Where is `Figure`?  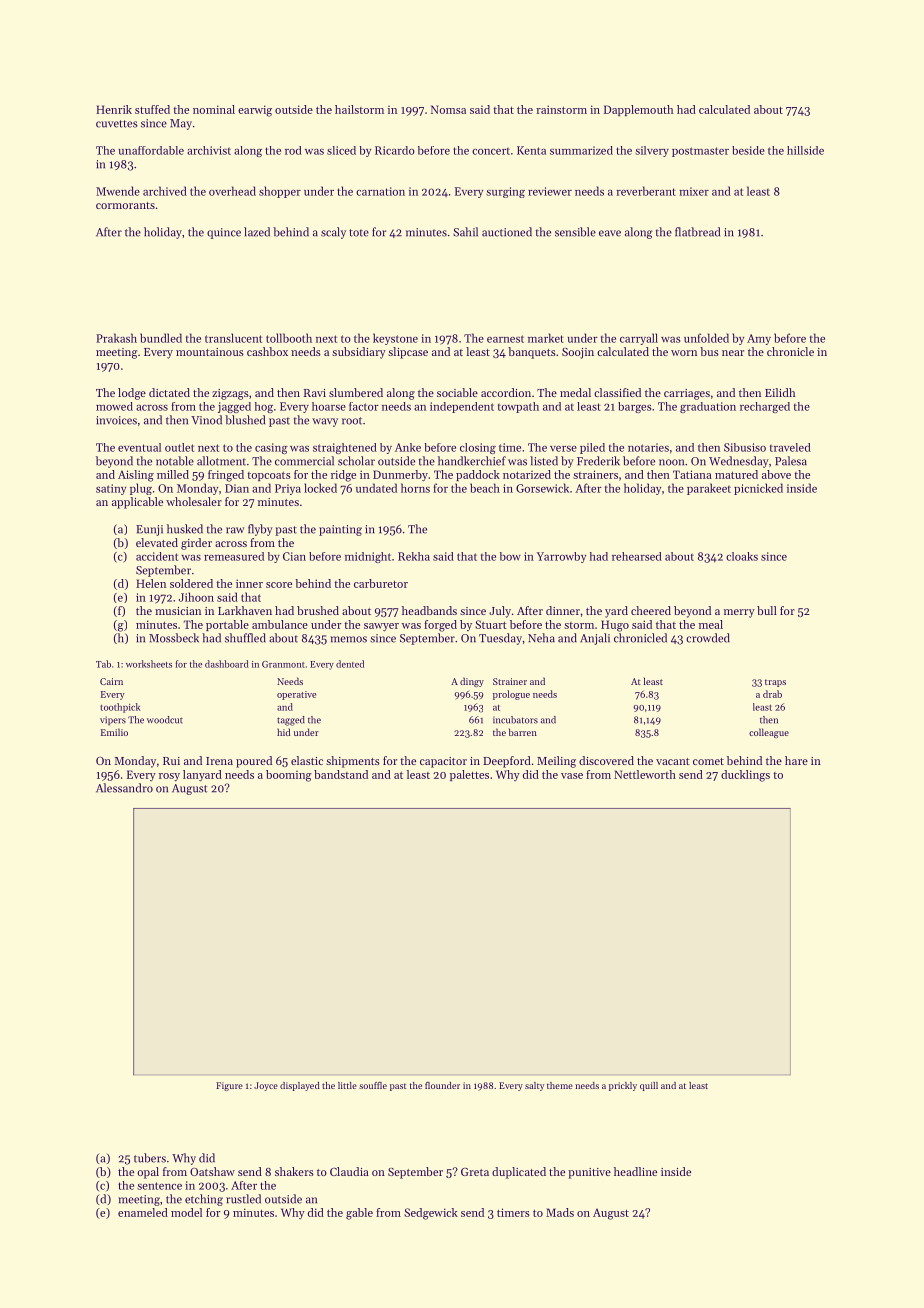
Figure is located at coordinates (229, 1086).
